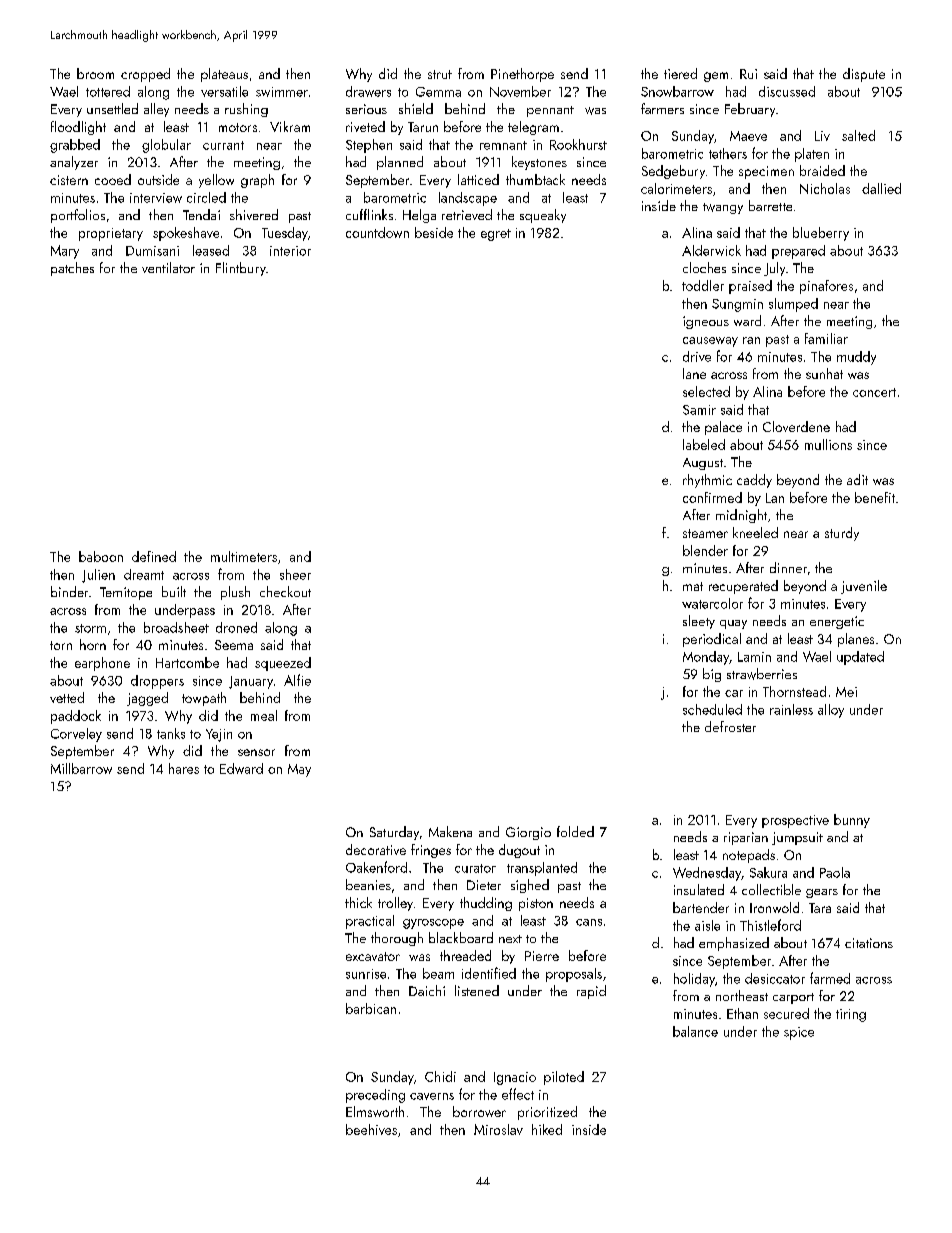  Describe the element at coordinates (440, 74) in the page. I see `strut` at that location.
